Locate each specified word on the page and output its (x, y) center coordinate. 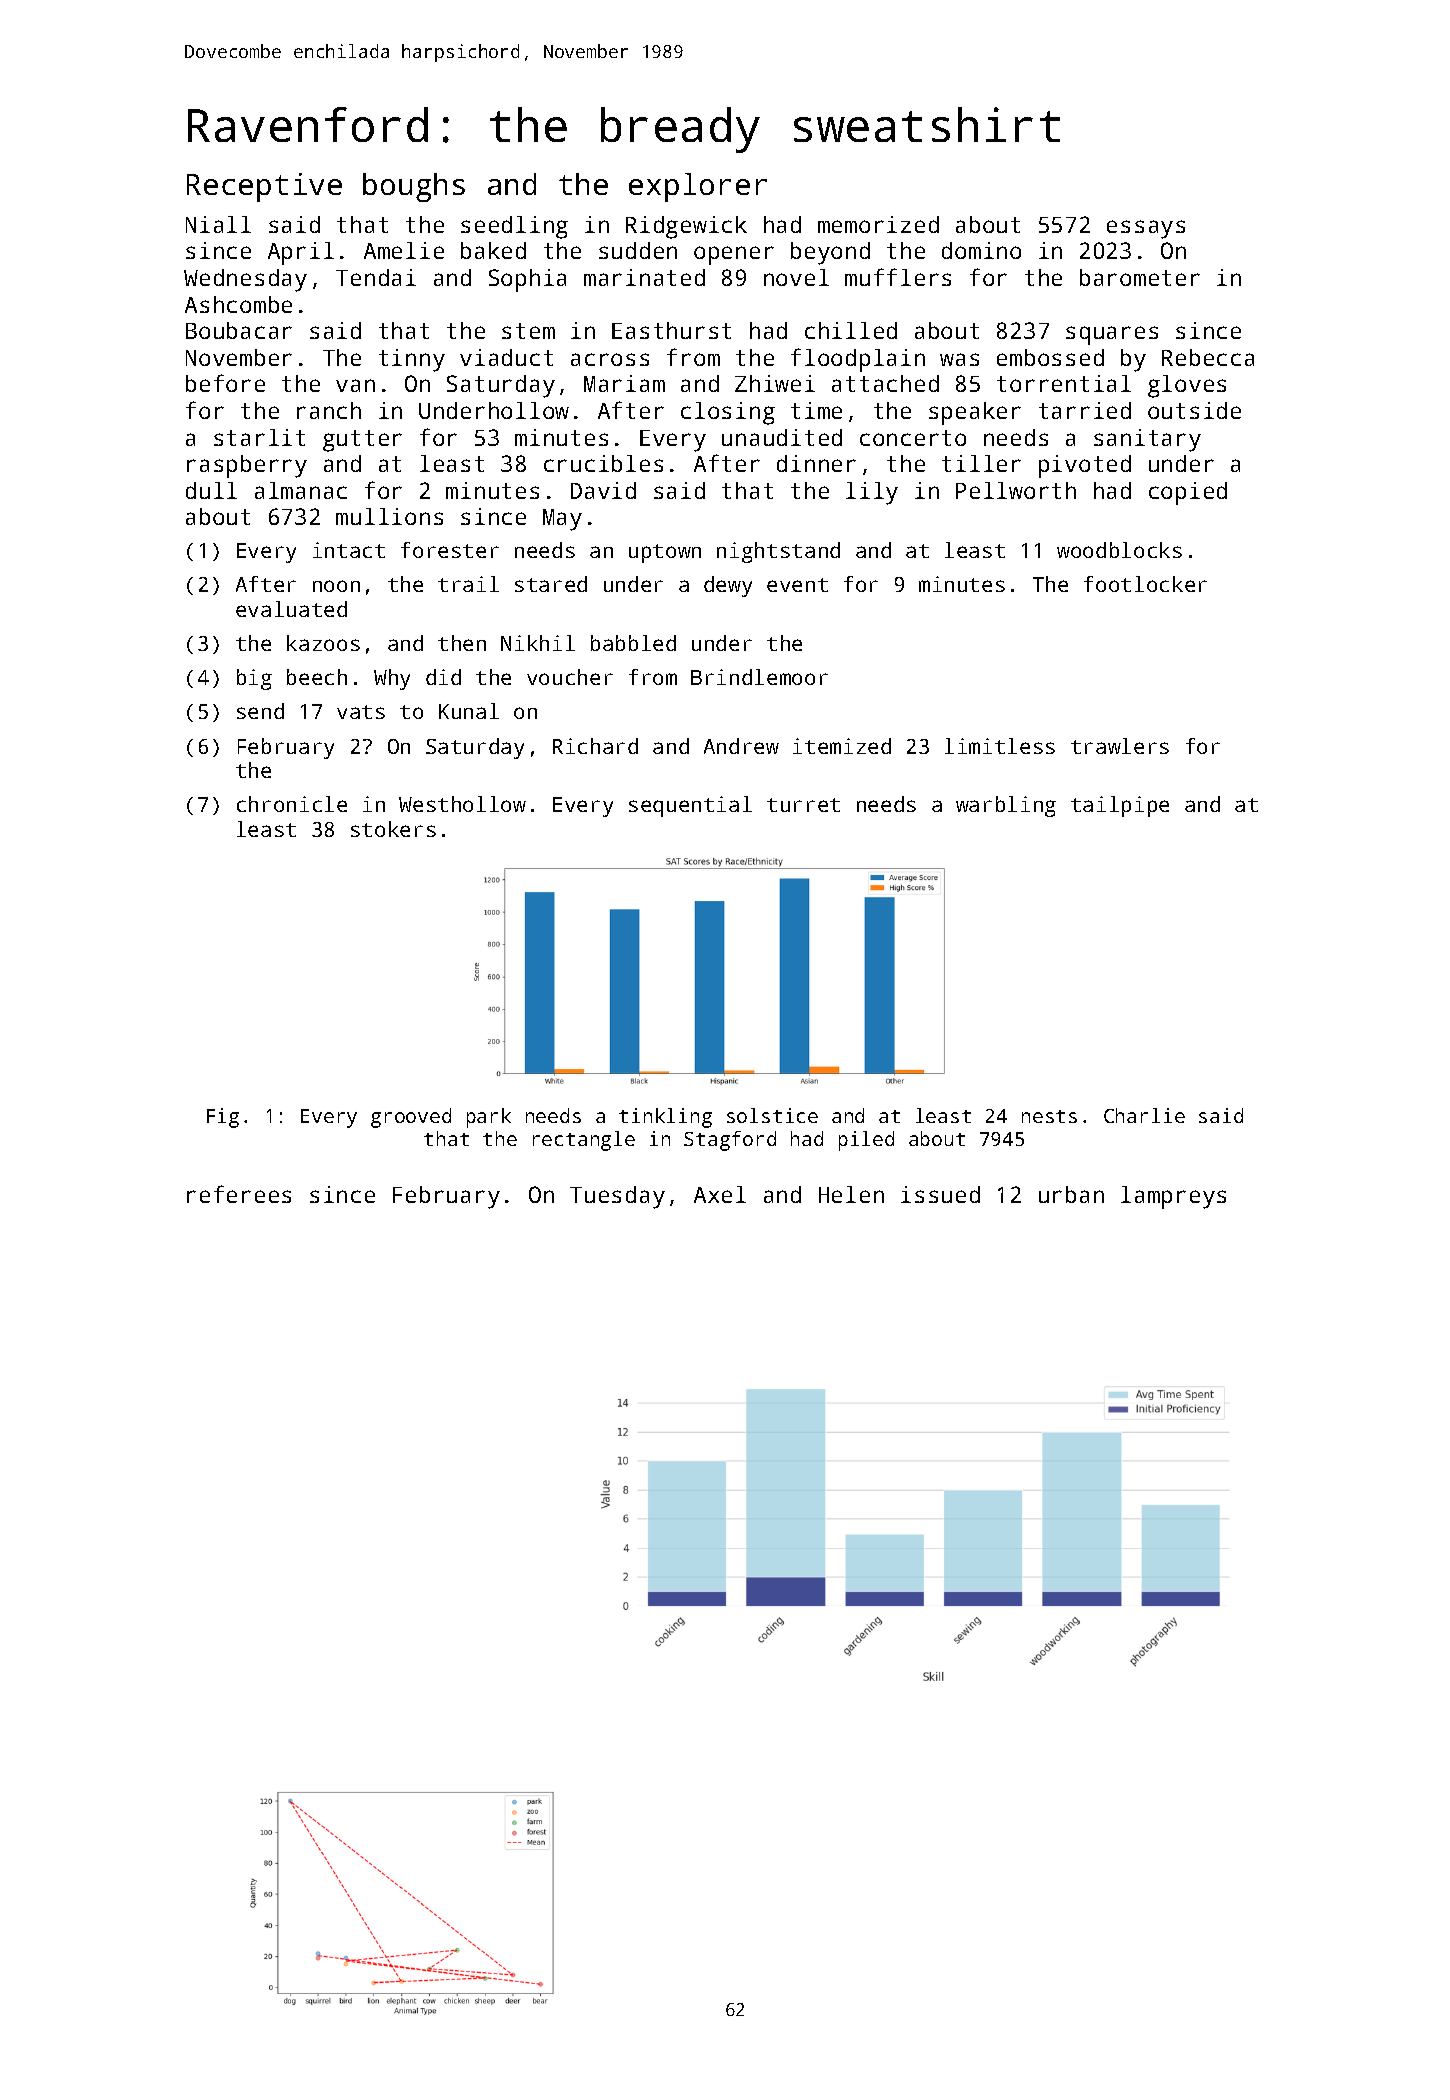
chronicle (292, 804)
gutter (362, 441)
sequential (690, 806)
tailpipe (1120, 806)
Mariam (624, 383)
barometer (1140, 277)
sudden (638, 250)
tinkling (665, 1118)
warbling (1006, 806)
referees (239, 1194)
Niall (218, 224)
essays (1146, 229)
